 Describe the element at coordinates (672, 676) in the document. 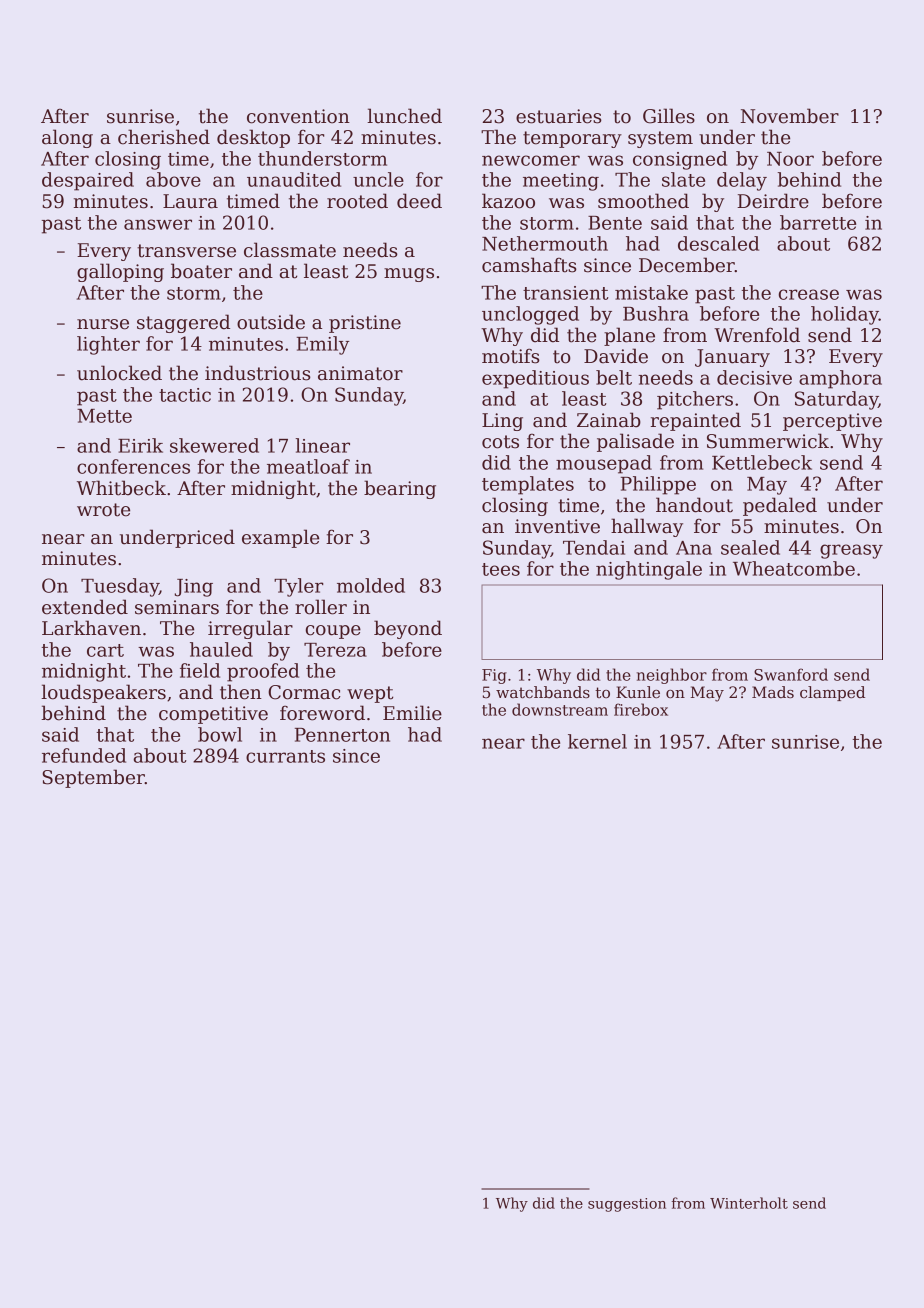

I see `neighbor` at that location.
